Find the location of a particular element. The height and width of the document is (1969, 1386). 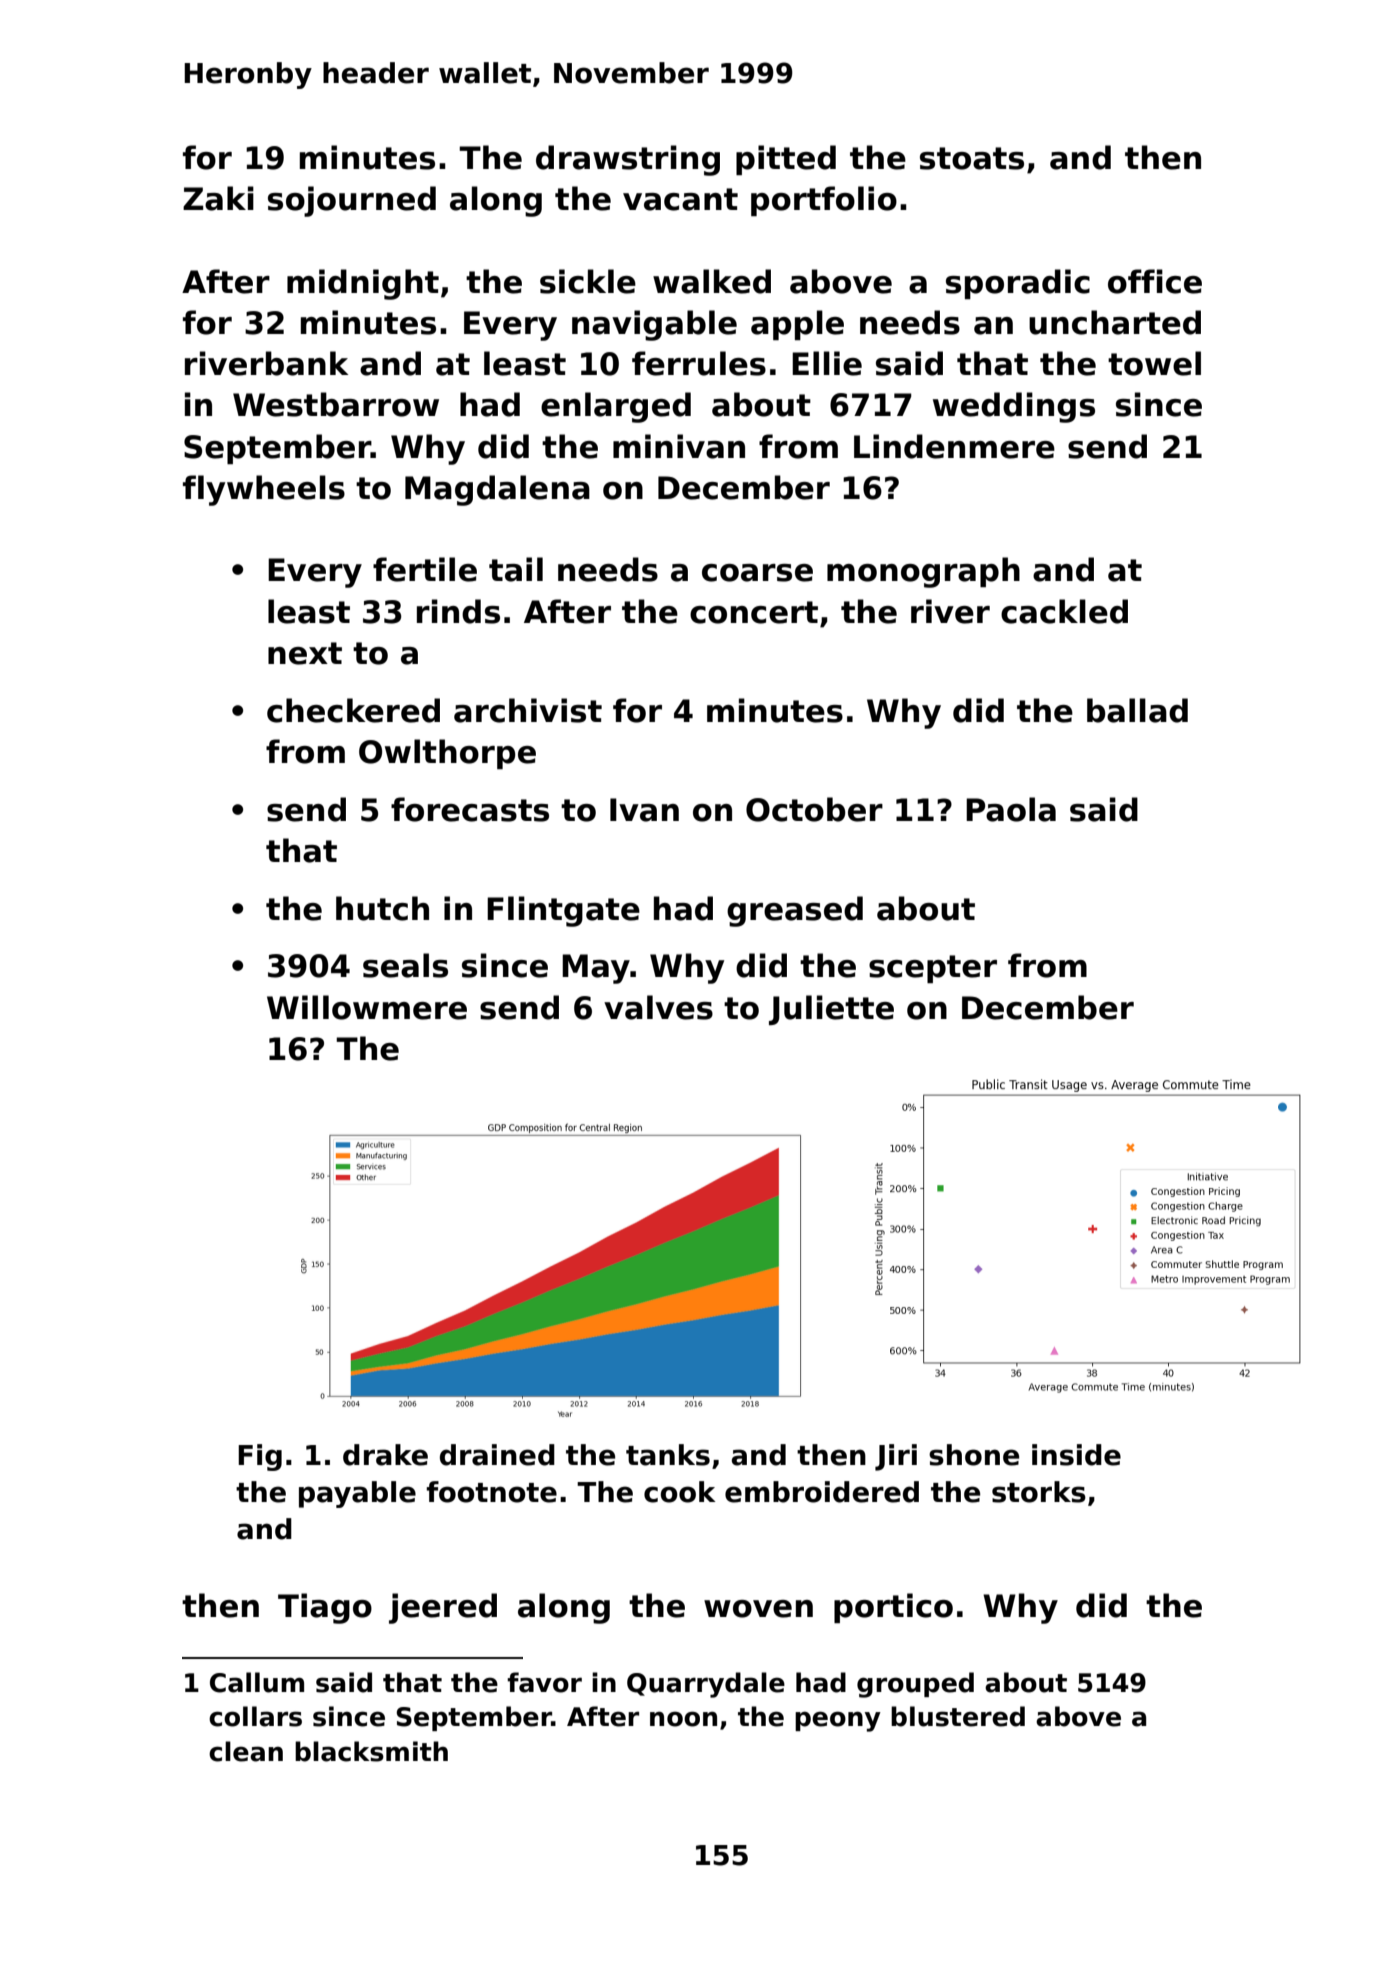

Zaki is located at coordinates (218, 198).
